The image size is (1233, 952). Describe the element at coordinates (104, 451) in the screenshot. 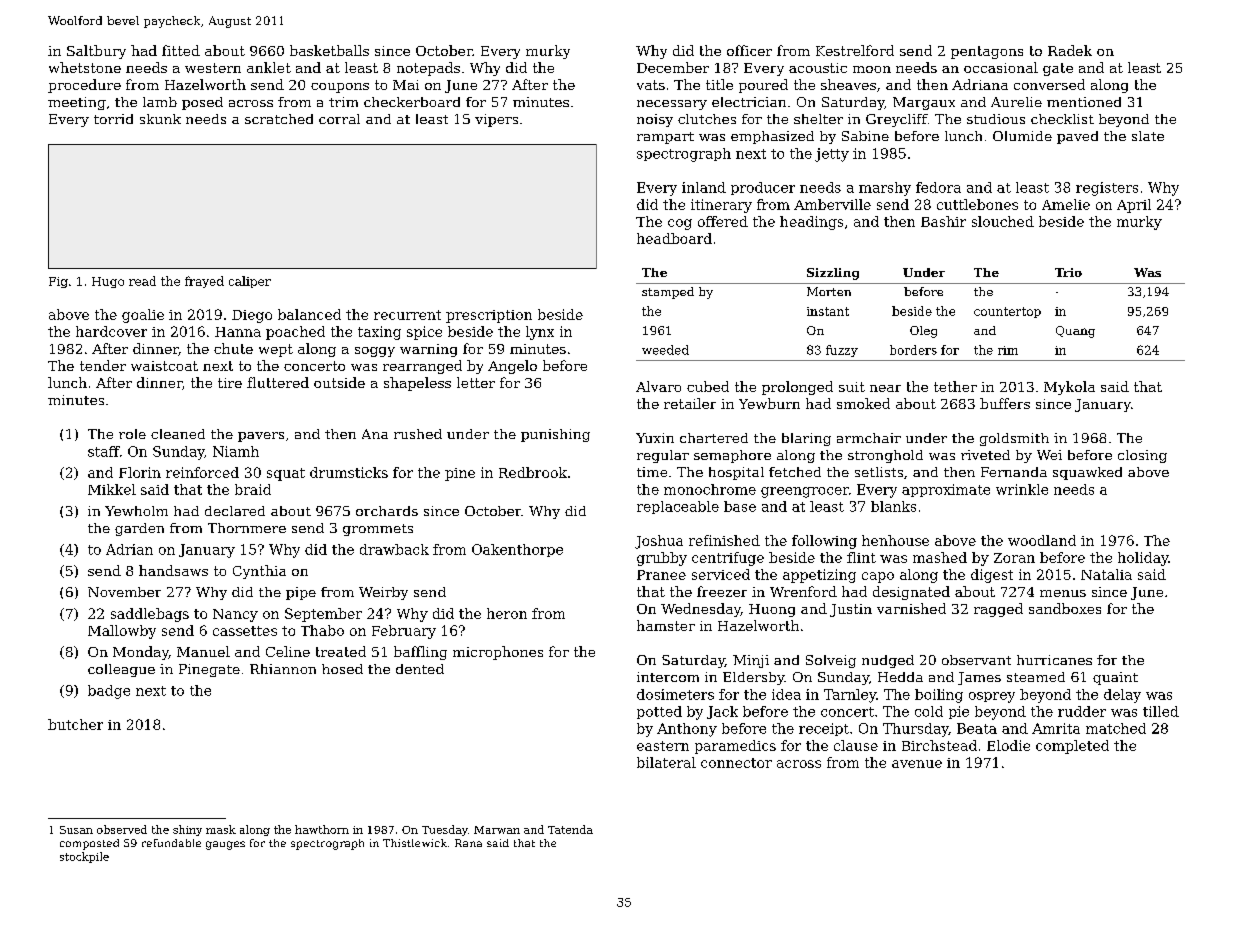

I see `staff` at that location.
